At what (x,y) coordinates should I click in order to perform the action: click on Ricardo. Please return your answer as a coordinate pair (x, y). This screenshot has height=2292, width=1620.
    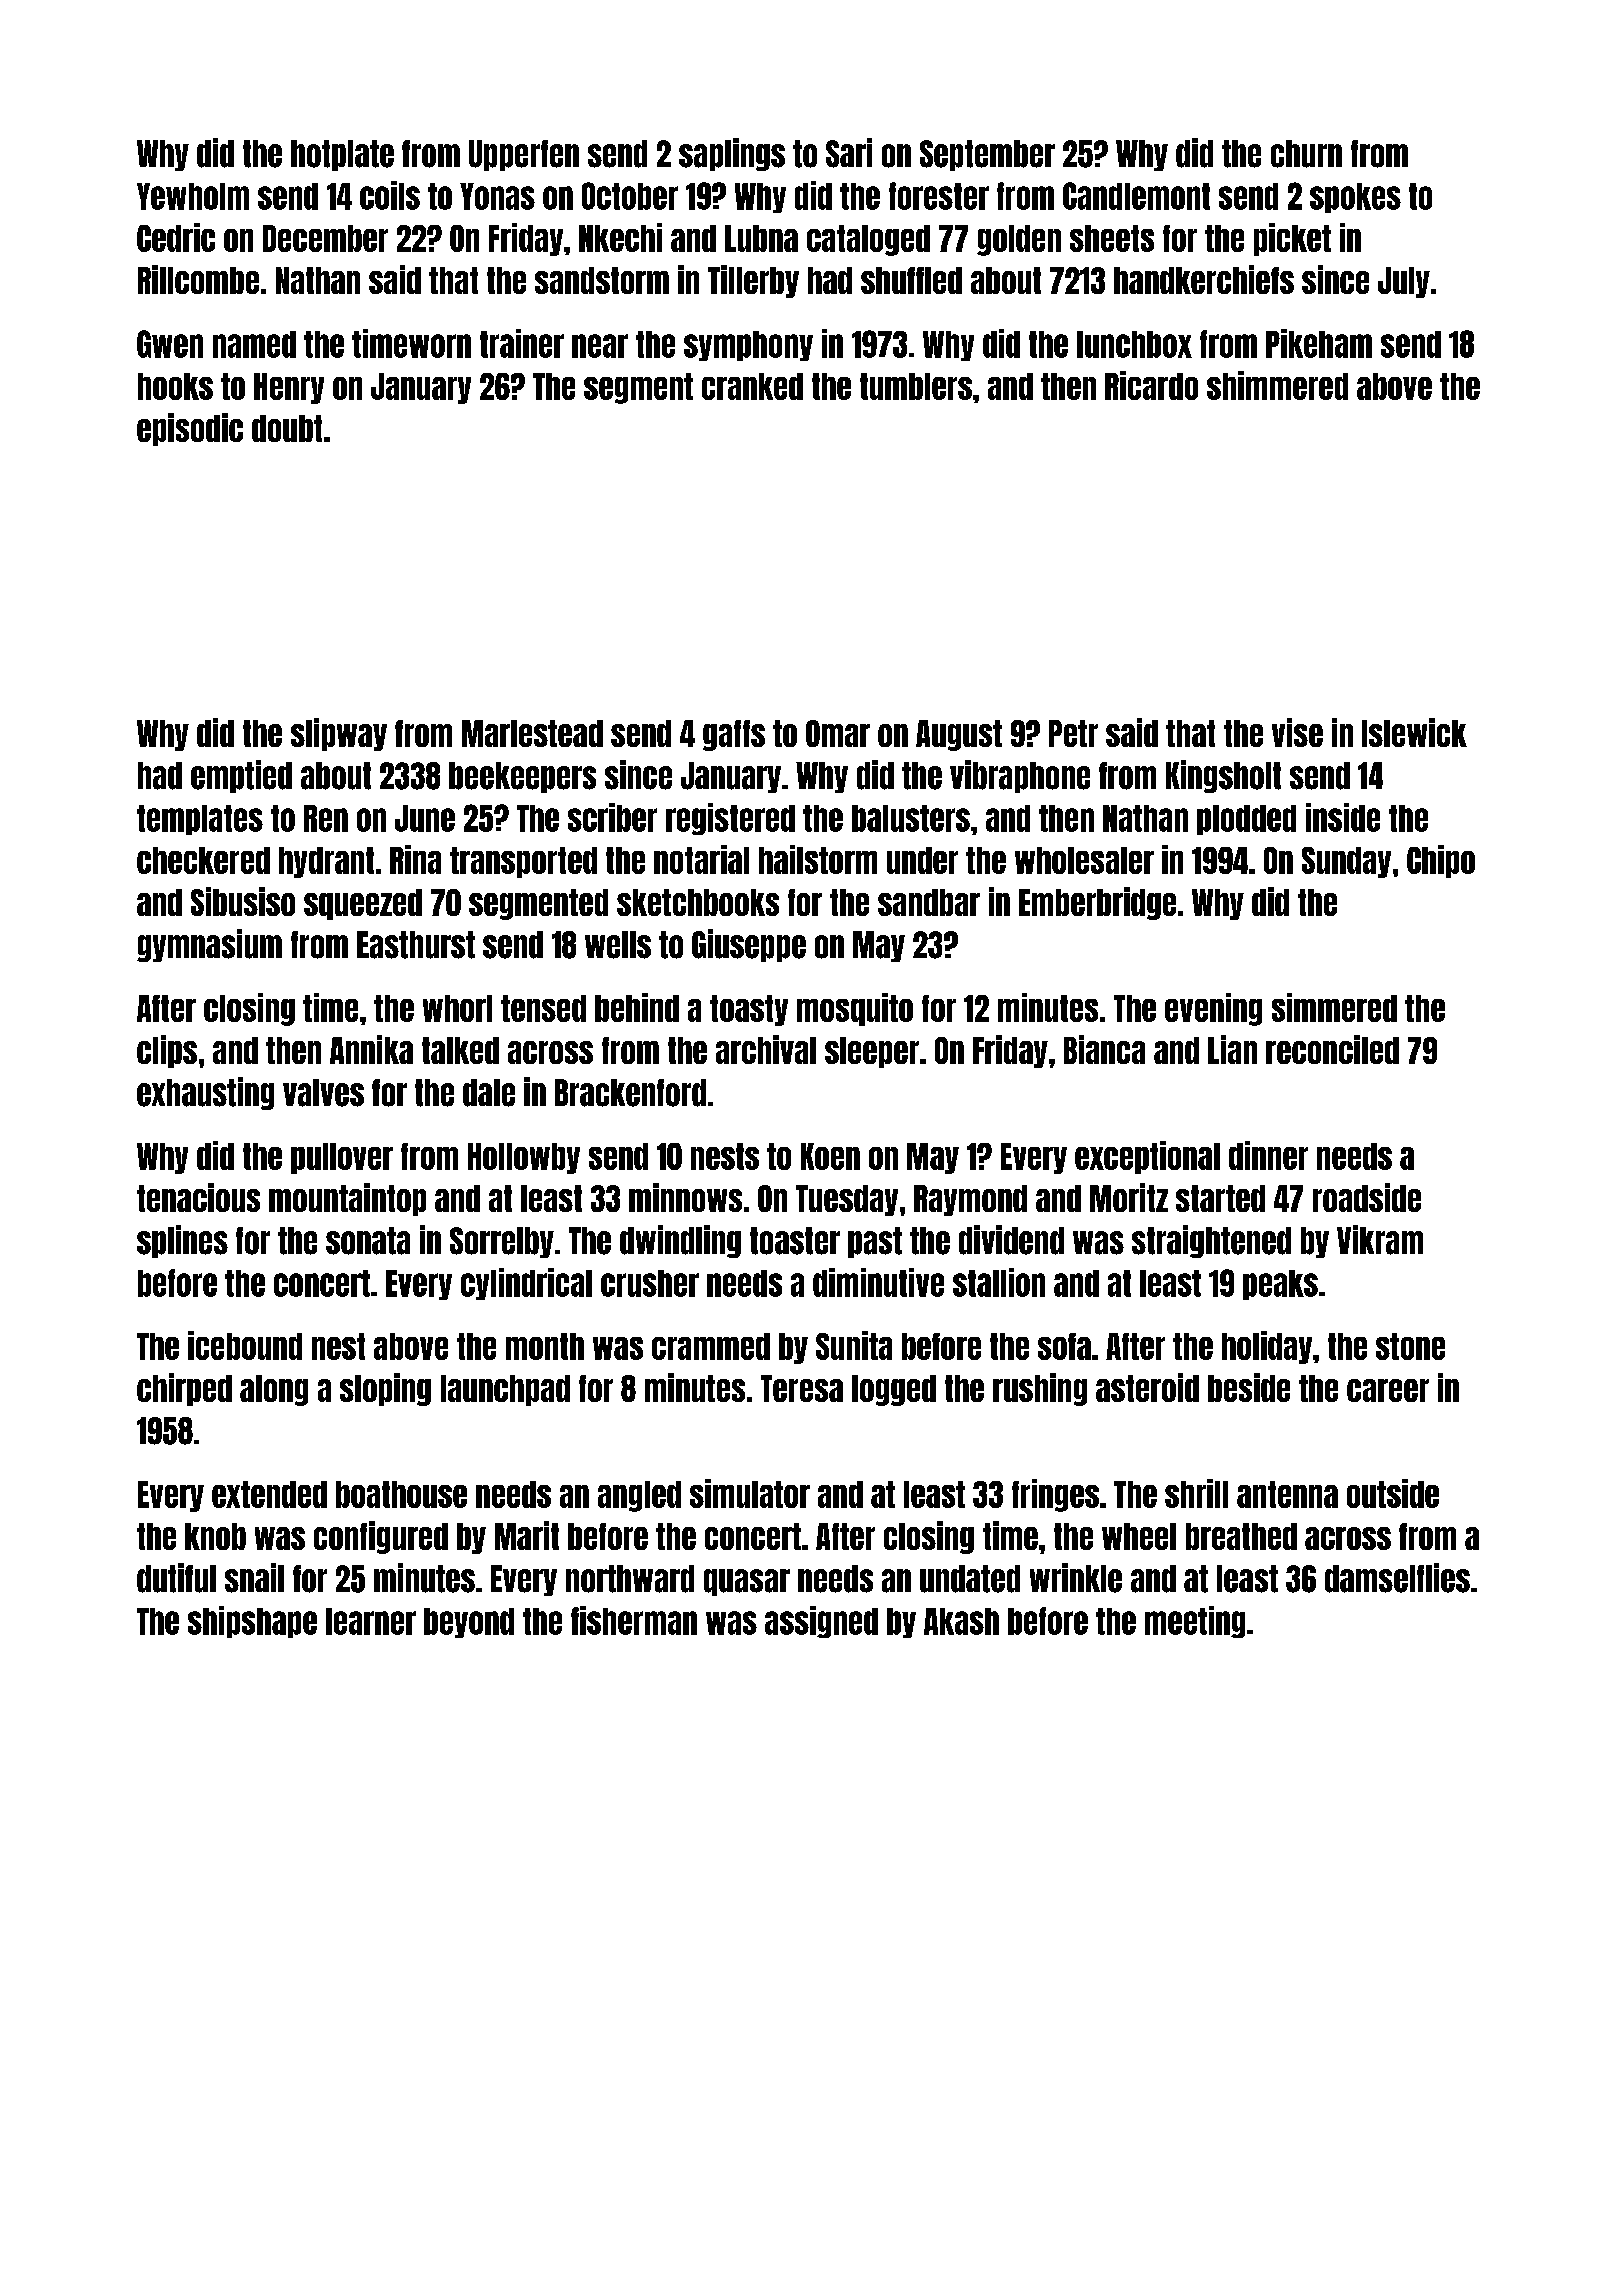
    Looking at the image, I should click on (1151, 385).
